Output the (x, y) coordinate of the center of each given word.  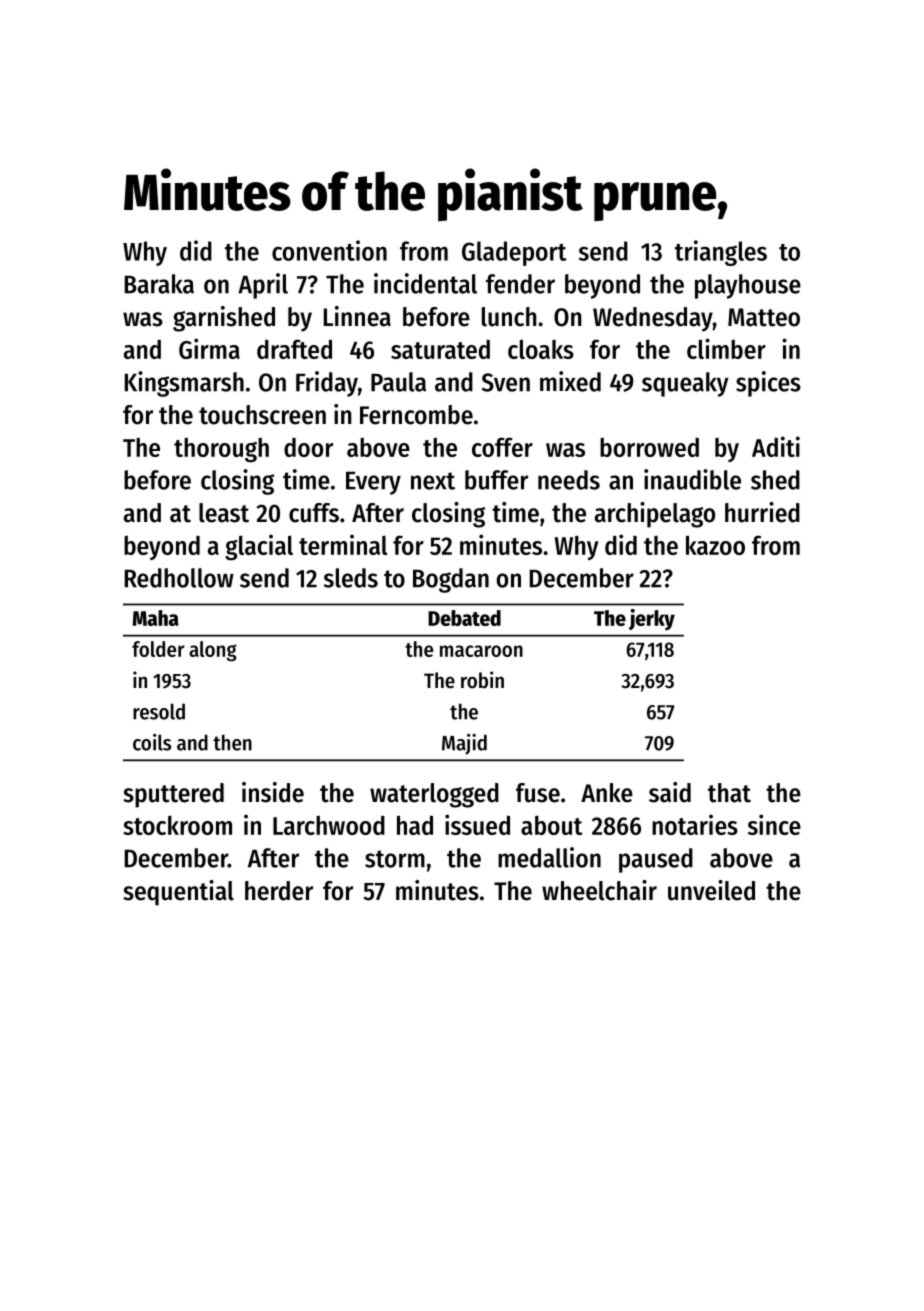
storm (395, 859)
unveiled (711, 890)
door (308, 447)
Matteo (764, 317)
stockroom (177, 825)
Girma (209, 348)
